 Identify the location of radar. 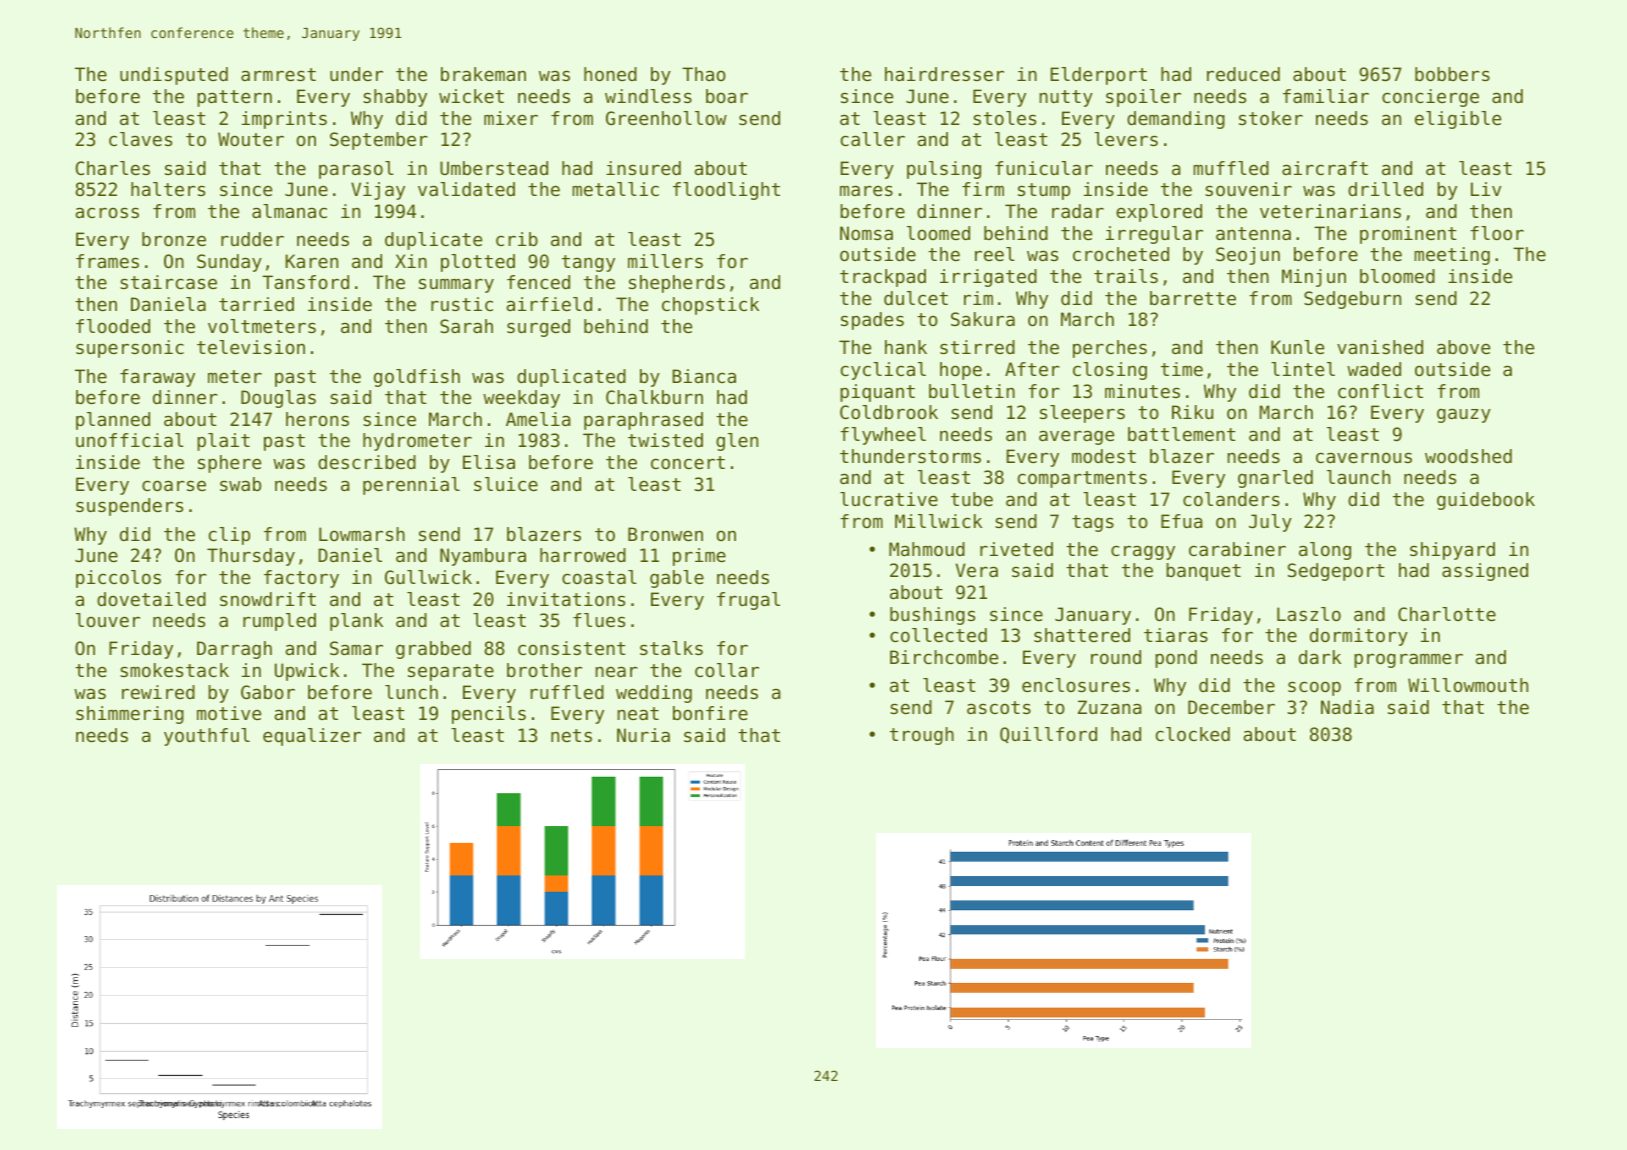
(1078, 211).
